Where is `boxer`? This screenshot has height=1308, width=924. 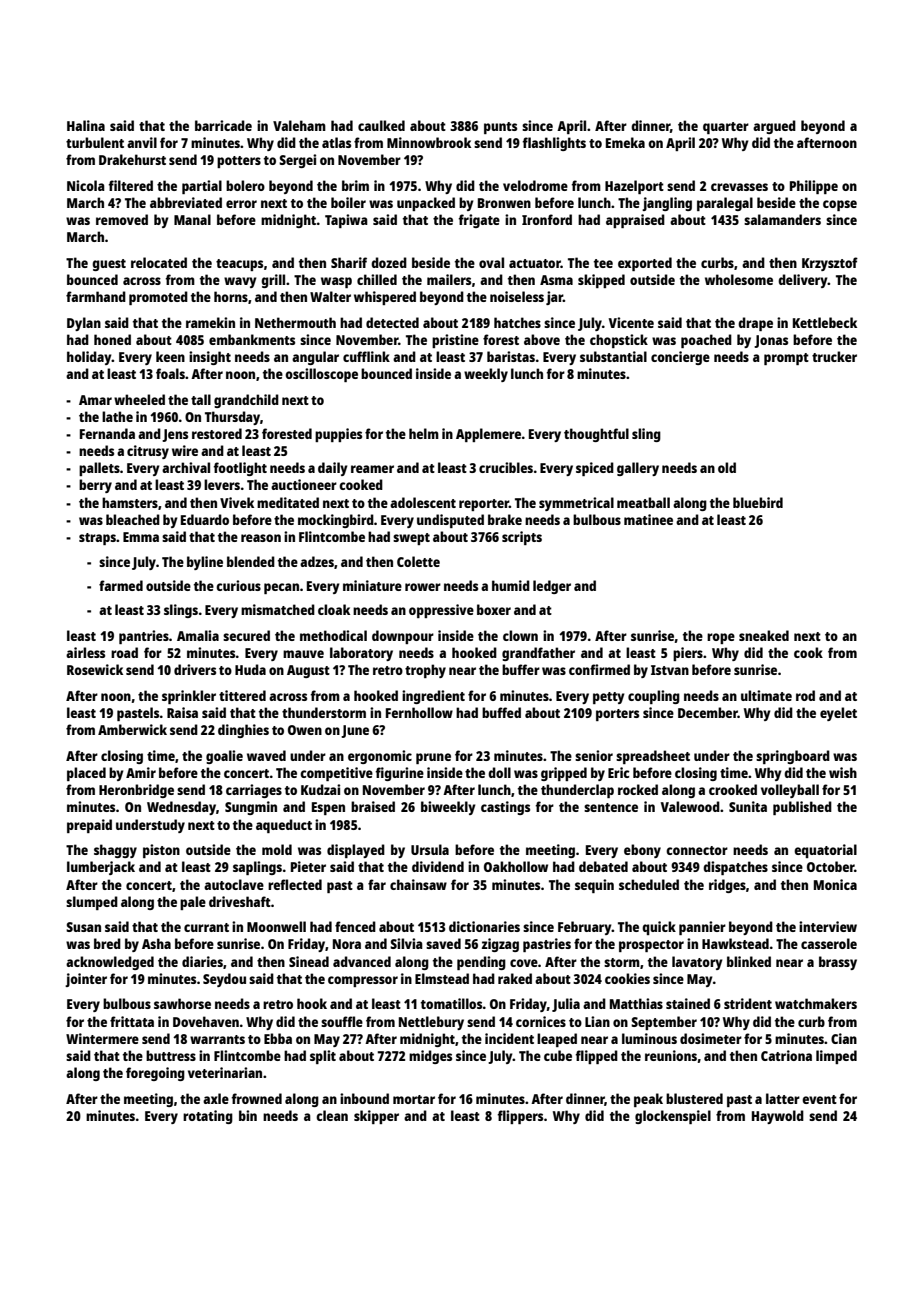 boxer is located at coordinates (494, 609).
